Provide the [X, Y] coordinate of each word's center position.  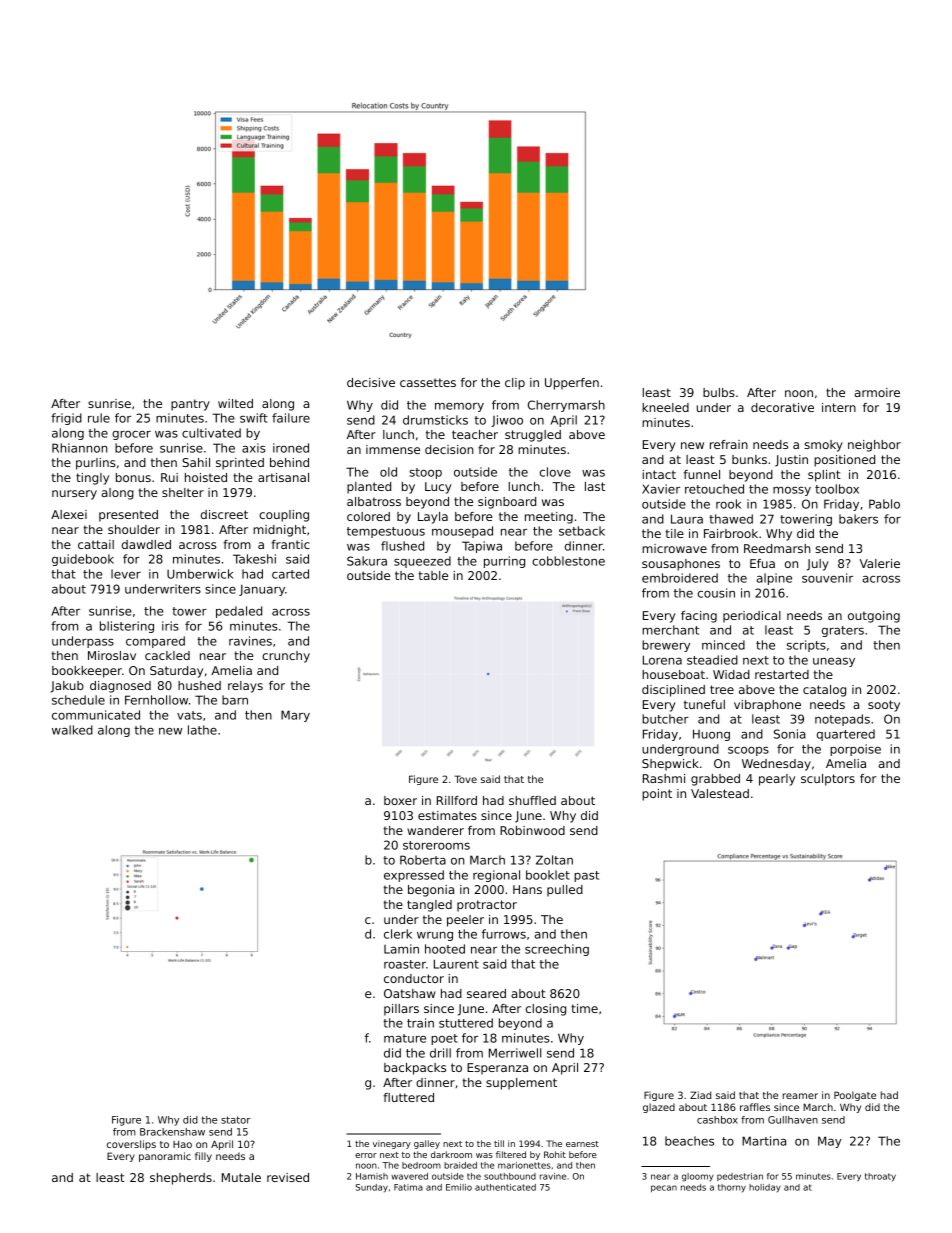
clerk [398, 934]
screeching [557, 950]
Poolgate [855, 1096]
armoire [877, 392]
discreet [224, 514]
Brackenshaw [172, 1132]
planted [369, 488]
